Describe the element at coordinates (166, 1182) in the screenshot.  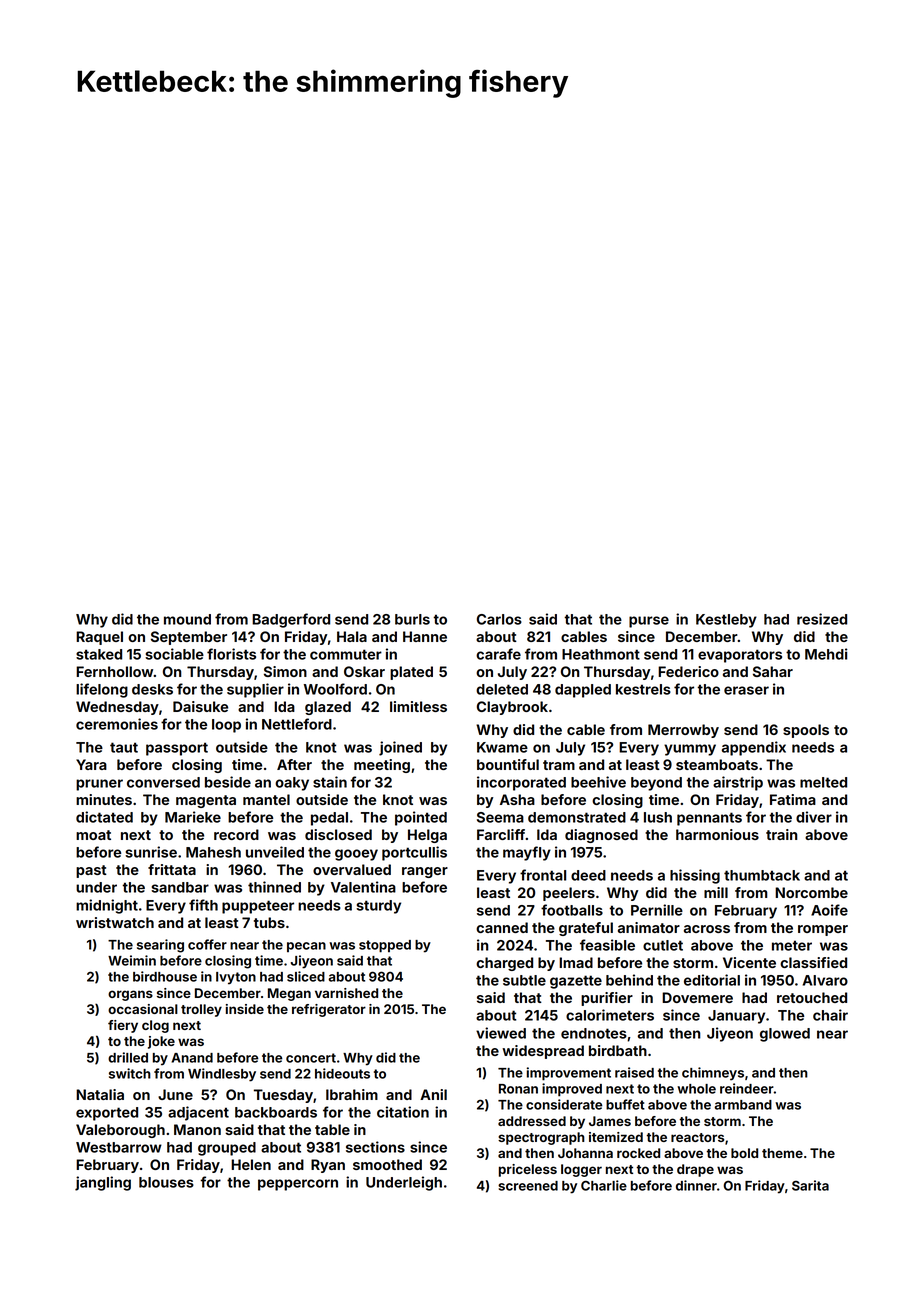
I see `blouses` at that location.
